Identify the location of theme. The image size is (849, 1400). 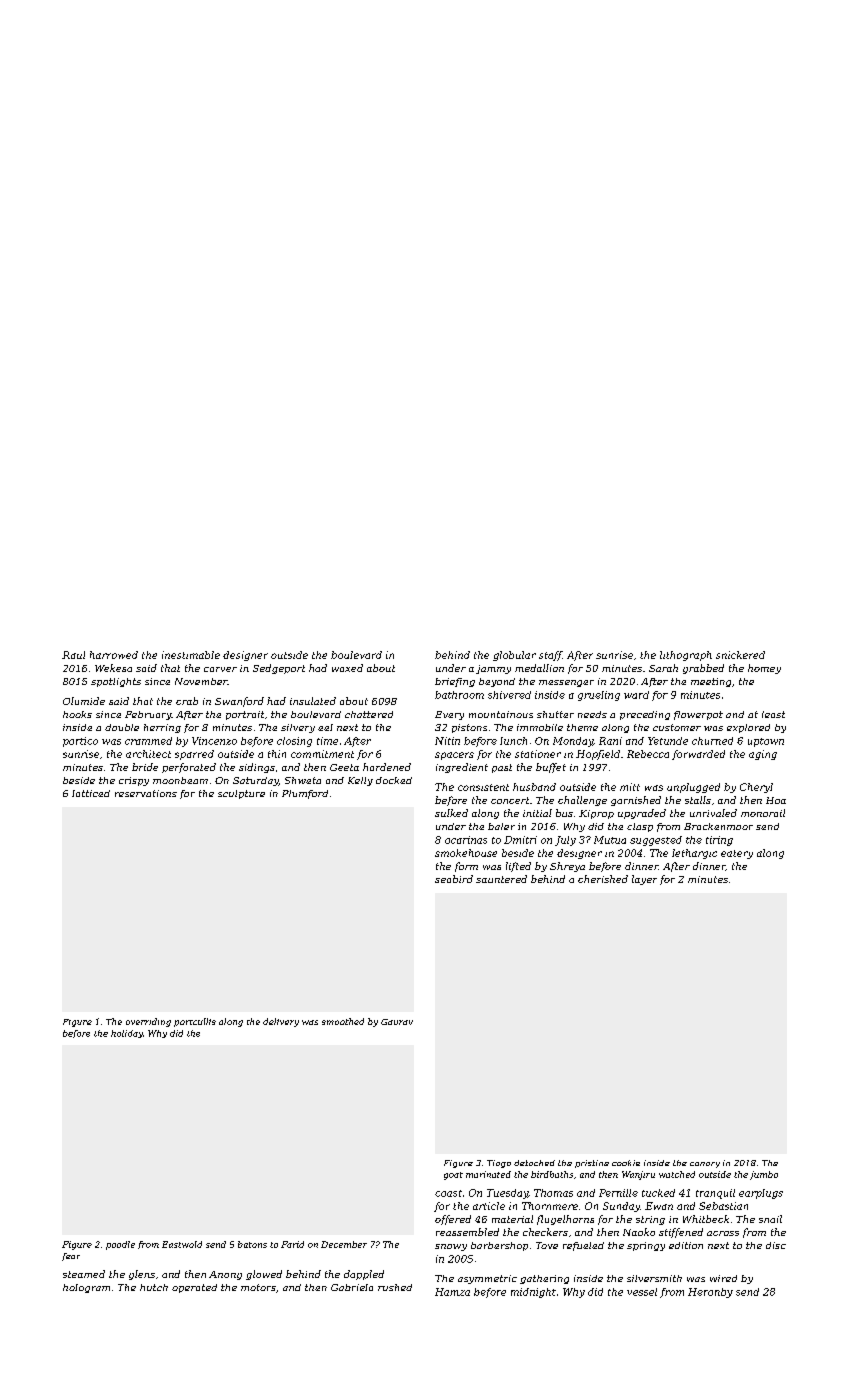
(582, 727).
